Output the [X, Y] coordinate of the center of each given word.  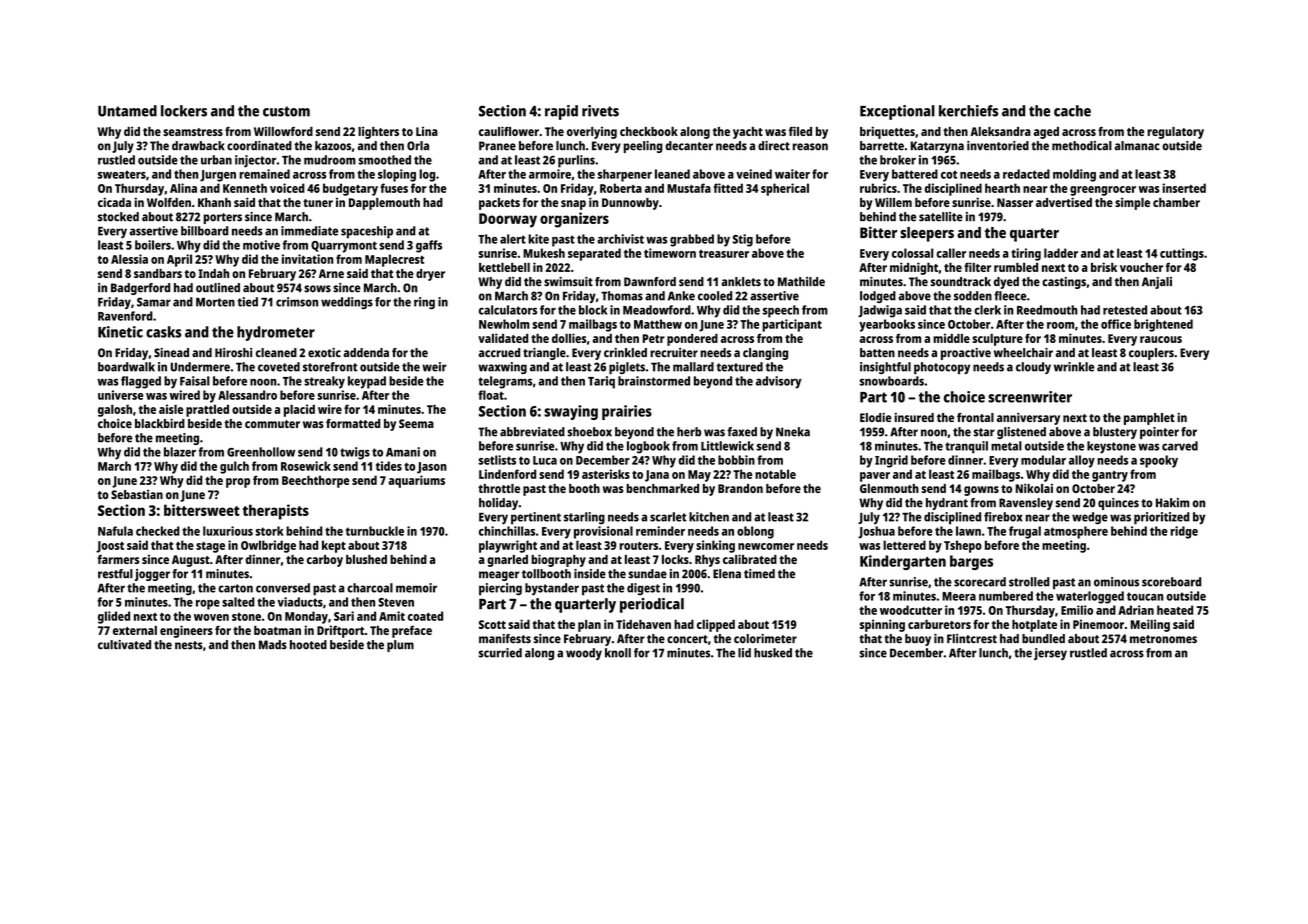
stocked [118, 217]
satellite [941, 217]
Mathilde [801, 281]
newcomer [766, 546]
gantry [1110, 476]
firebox [1003, 517]
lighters [378, 133]
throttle [499, 488]
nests [189, 645]
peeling [643, 147]
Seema [416, 423]
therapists [276, 512]
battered [915, 174]
